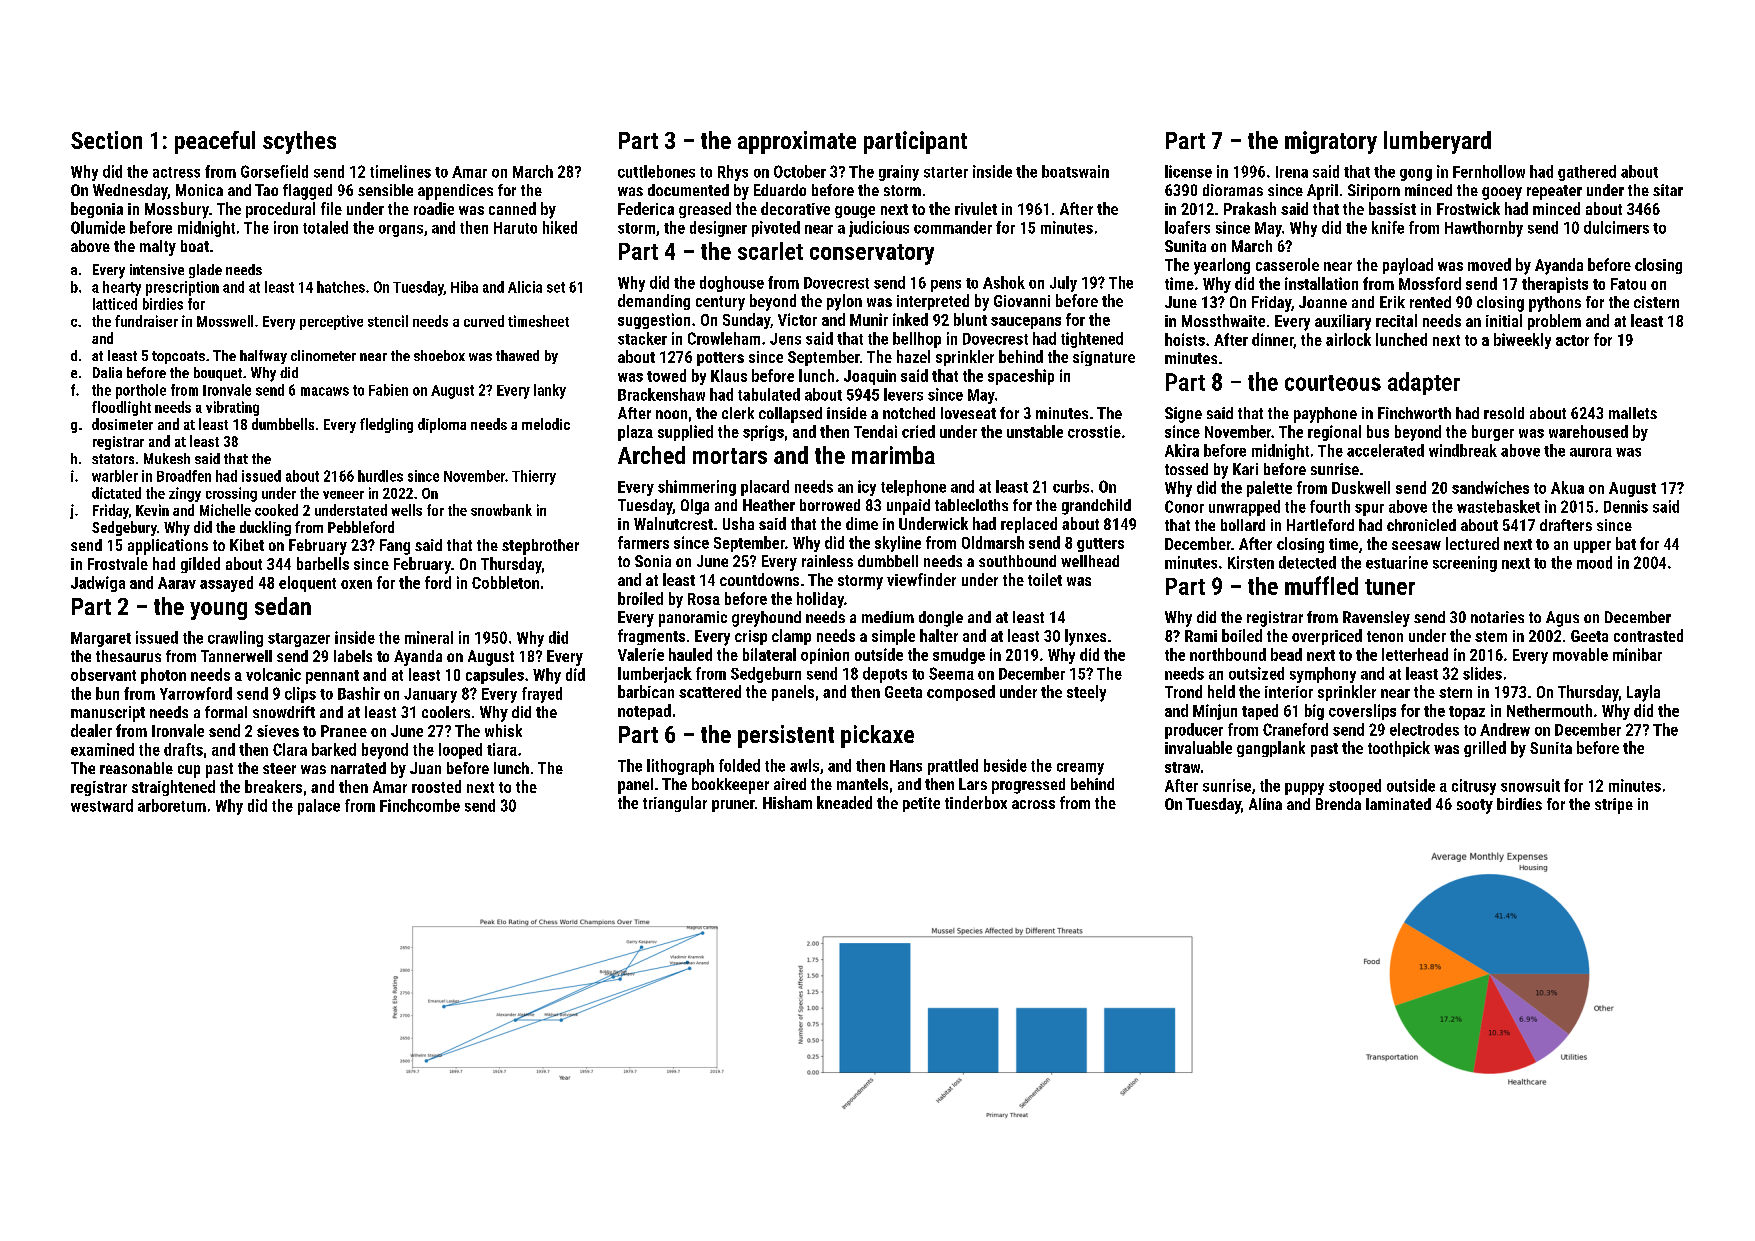  What do you see at coordinates (893, 455) in the screenshot?
I see `marimba` at bounding box center [893, 455].
